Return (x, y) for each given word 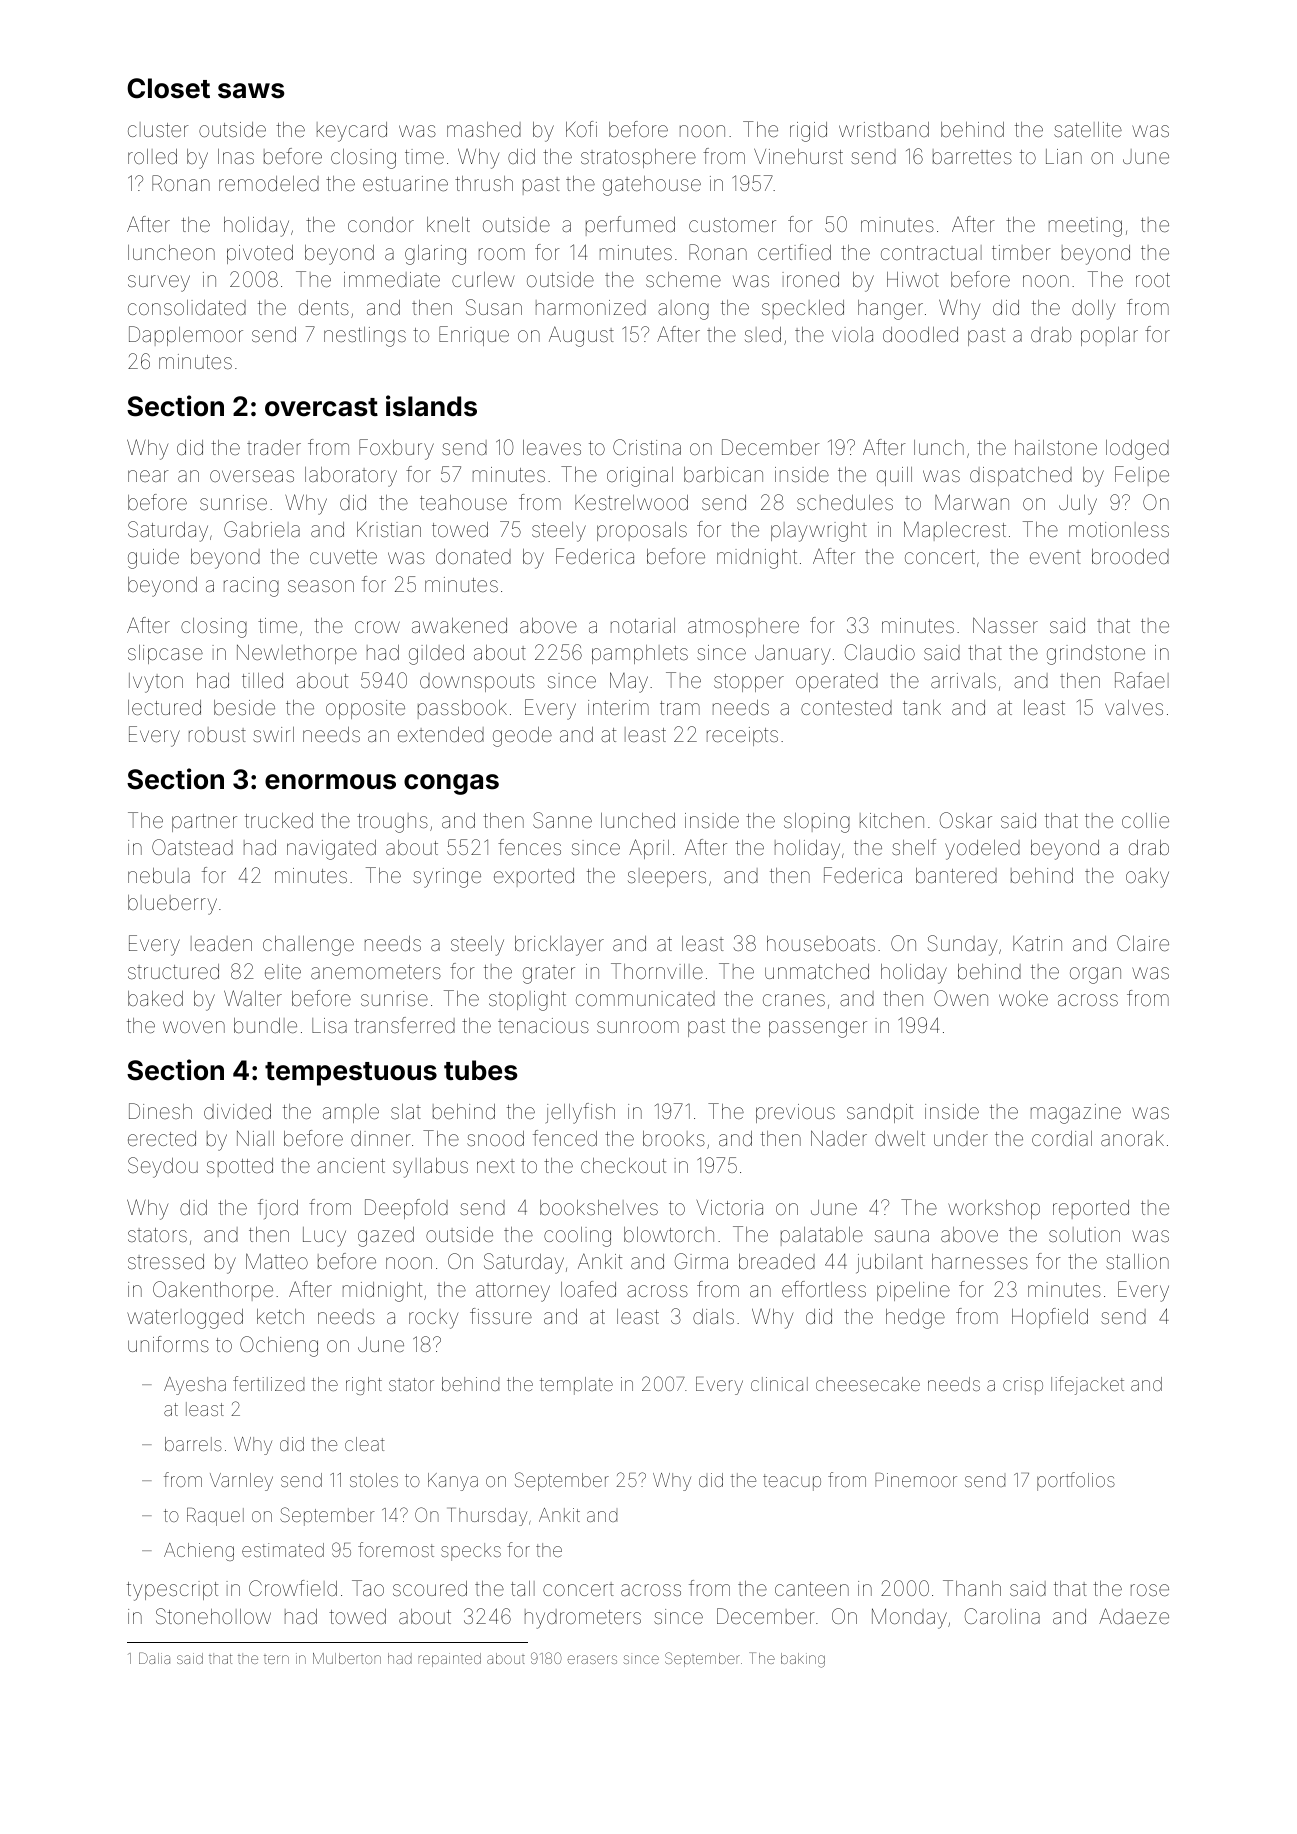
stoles (374, 1480)
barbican (723, 474)
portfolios (1076, 1481)
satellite (1088, 129)
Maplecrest (955, 531)
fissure (501, 1316)
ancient (351, 1165)
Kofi (581, 129)
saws (251, 91)
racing (251, 587)
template (576, 1386)
